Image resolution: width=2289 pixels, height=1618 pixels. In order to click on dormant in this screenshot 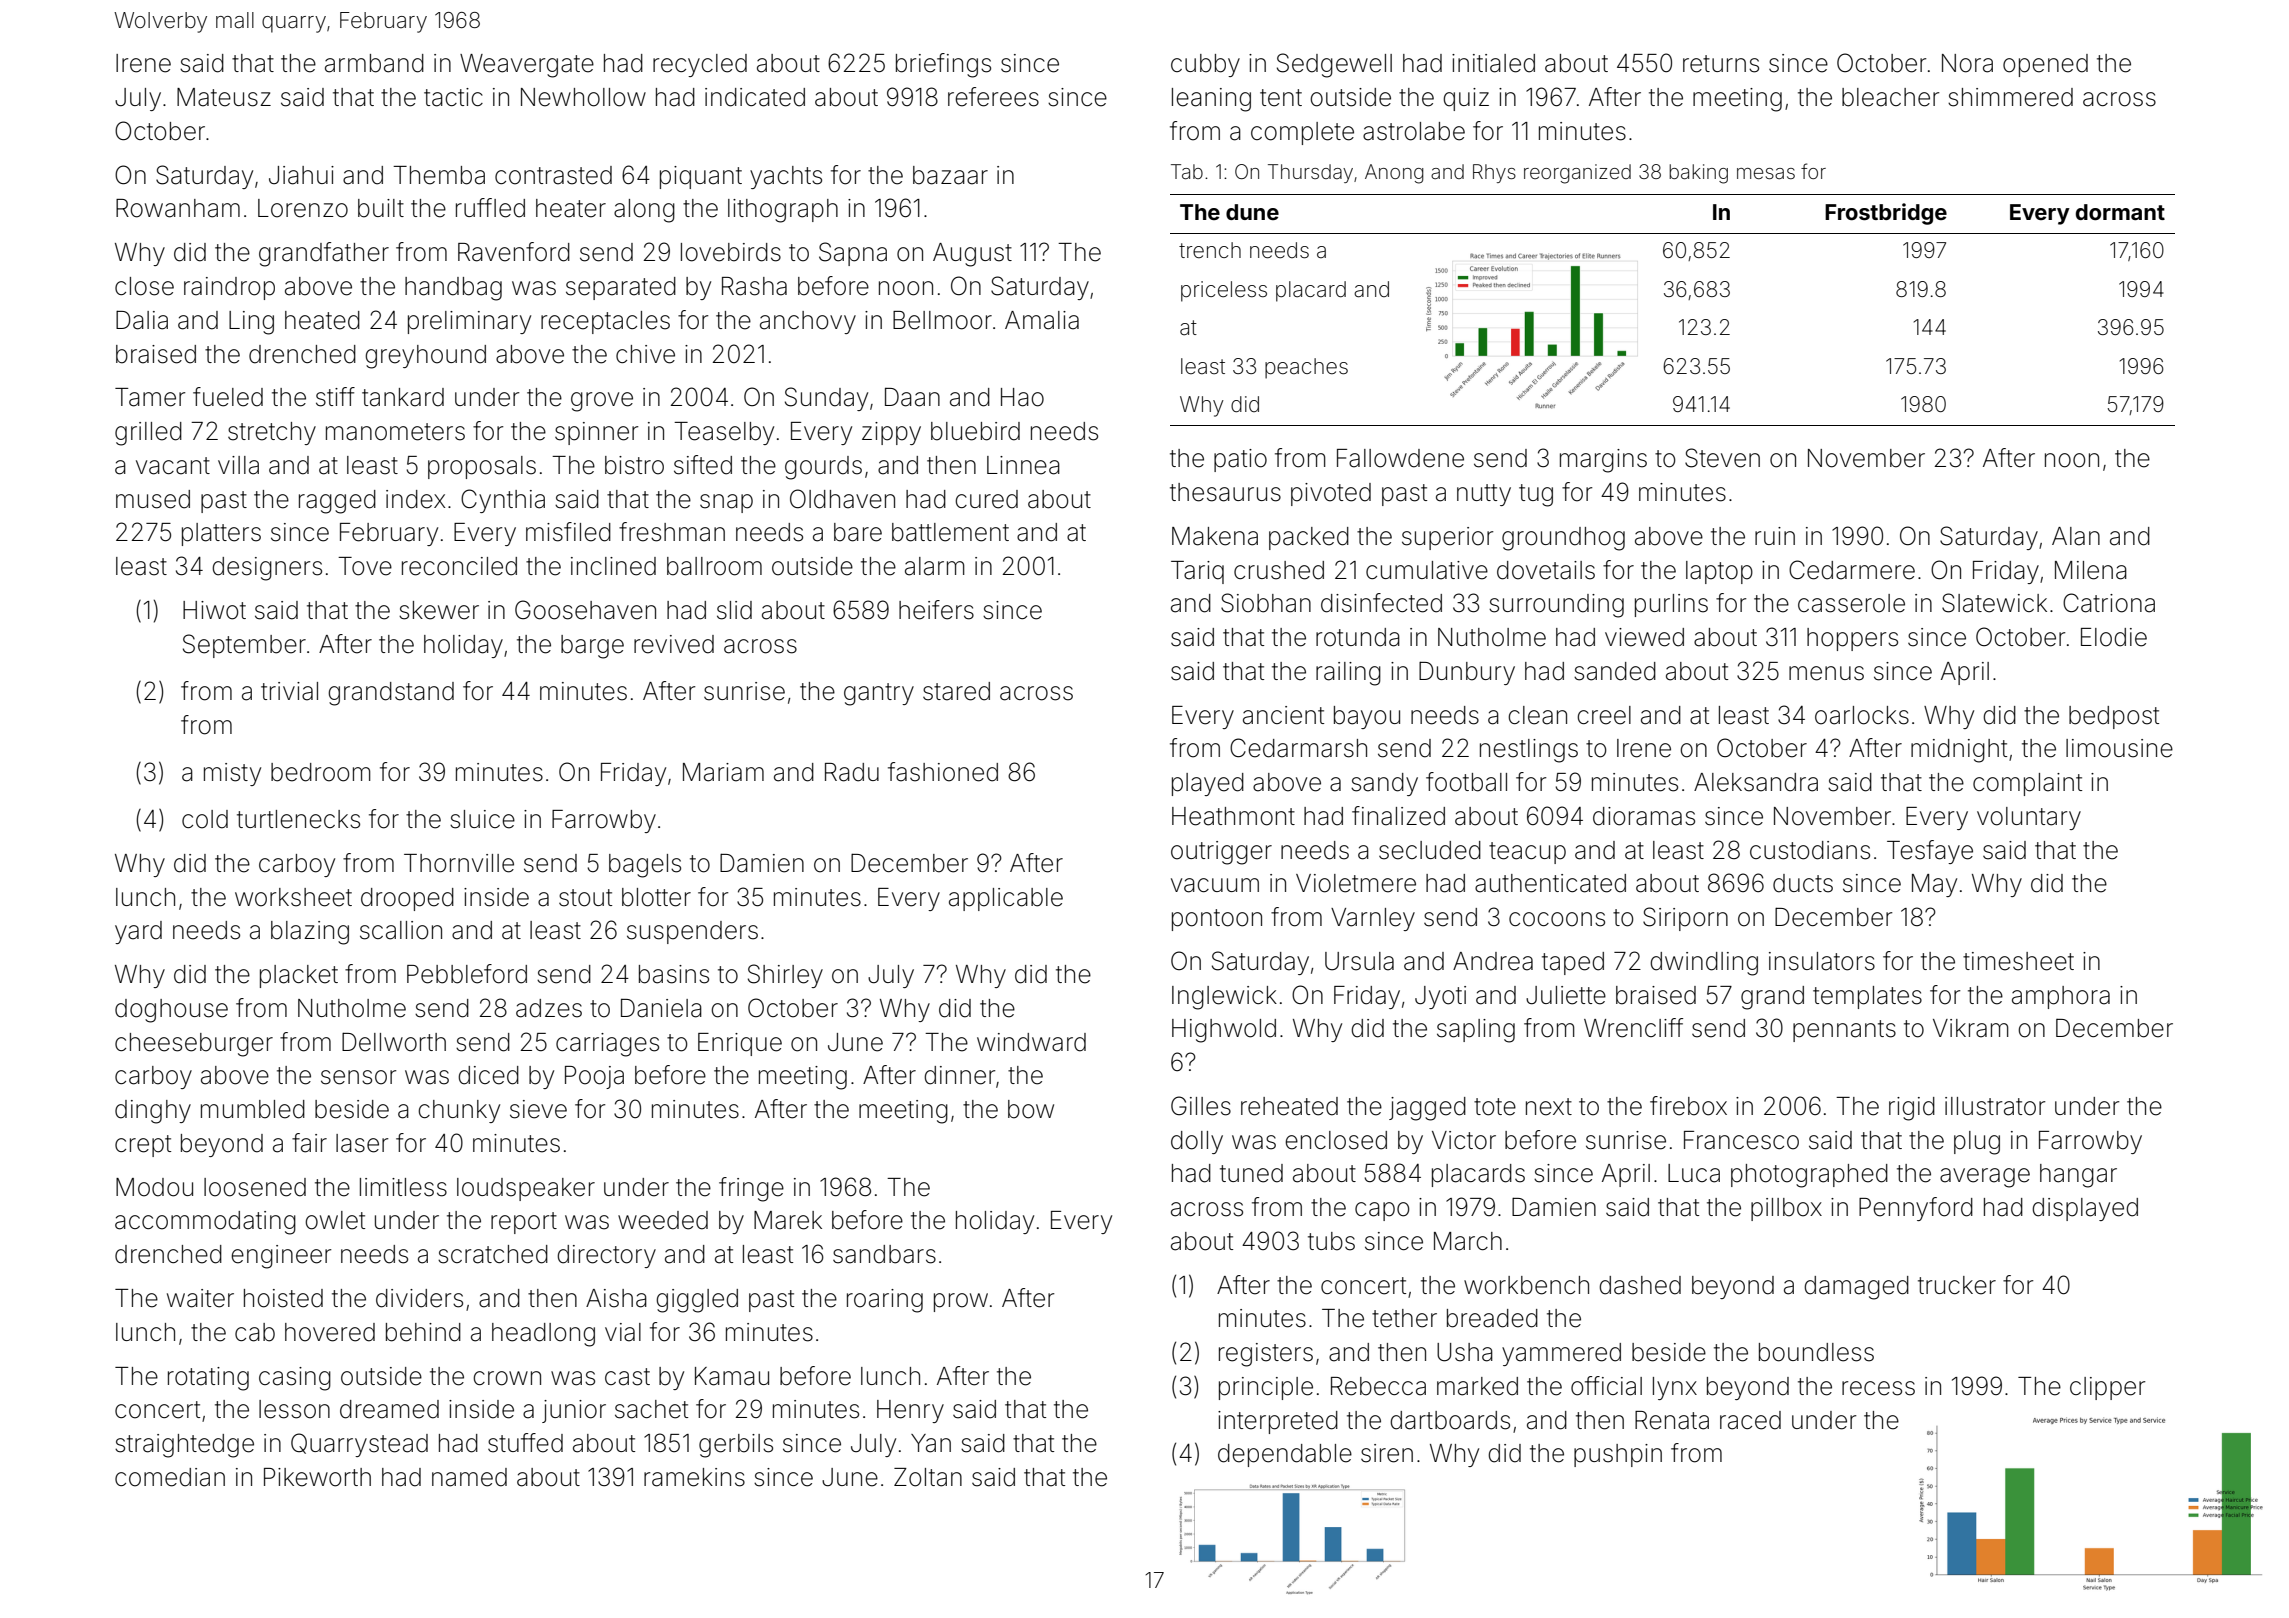, I will do `click(2120, 212)`.
